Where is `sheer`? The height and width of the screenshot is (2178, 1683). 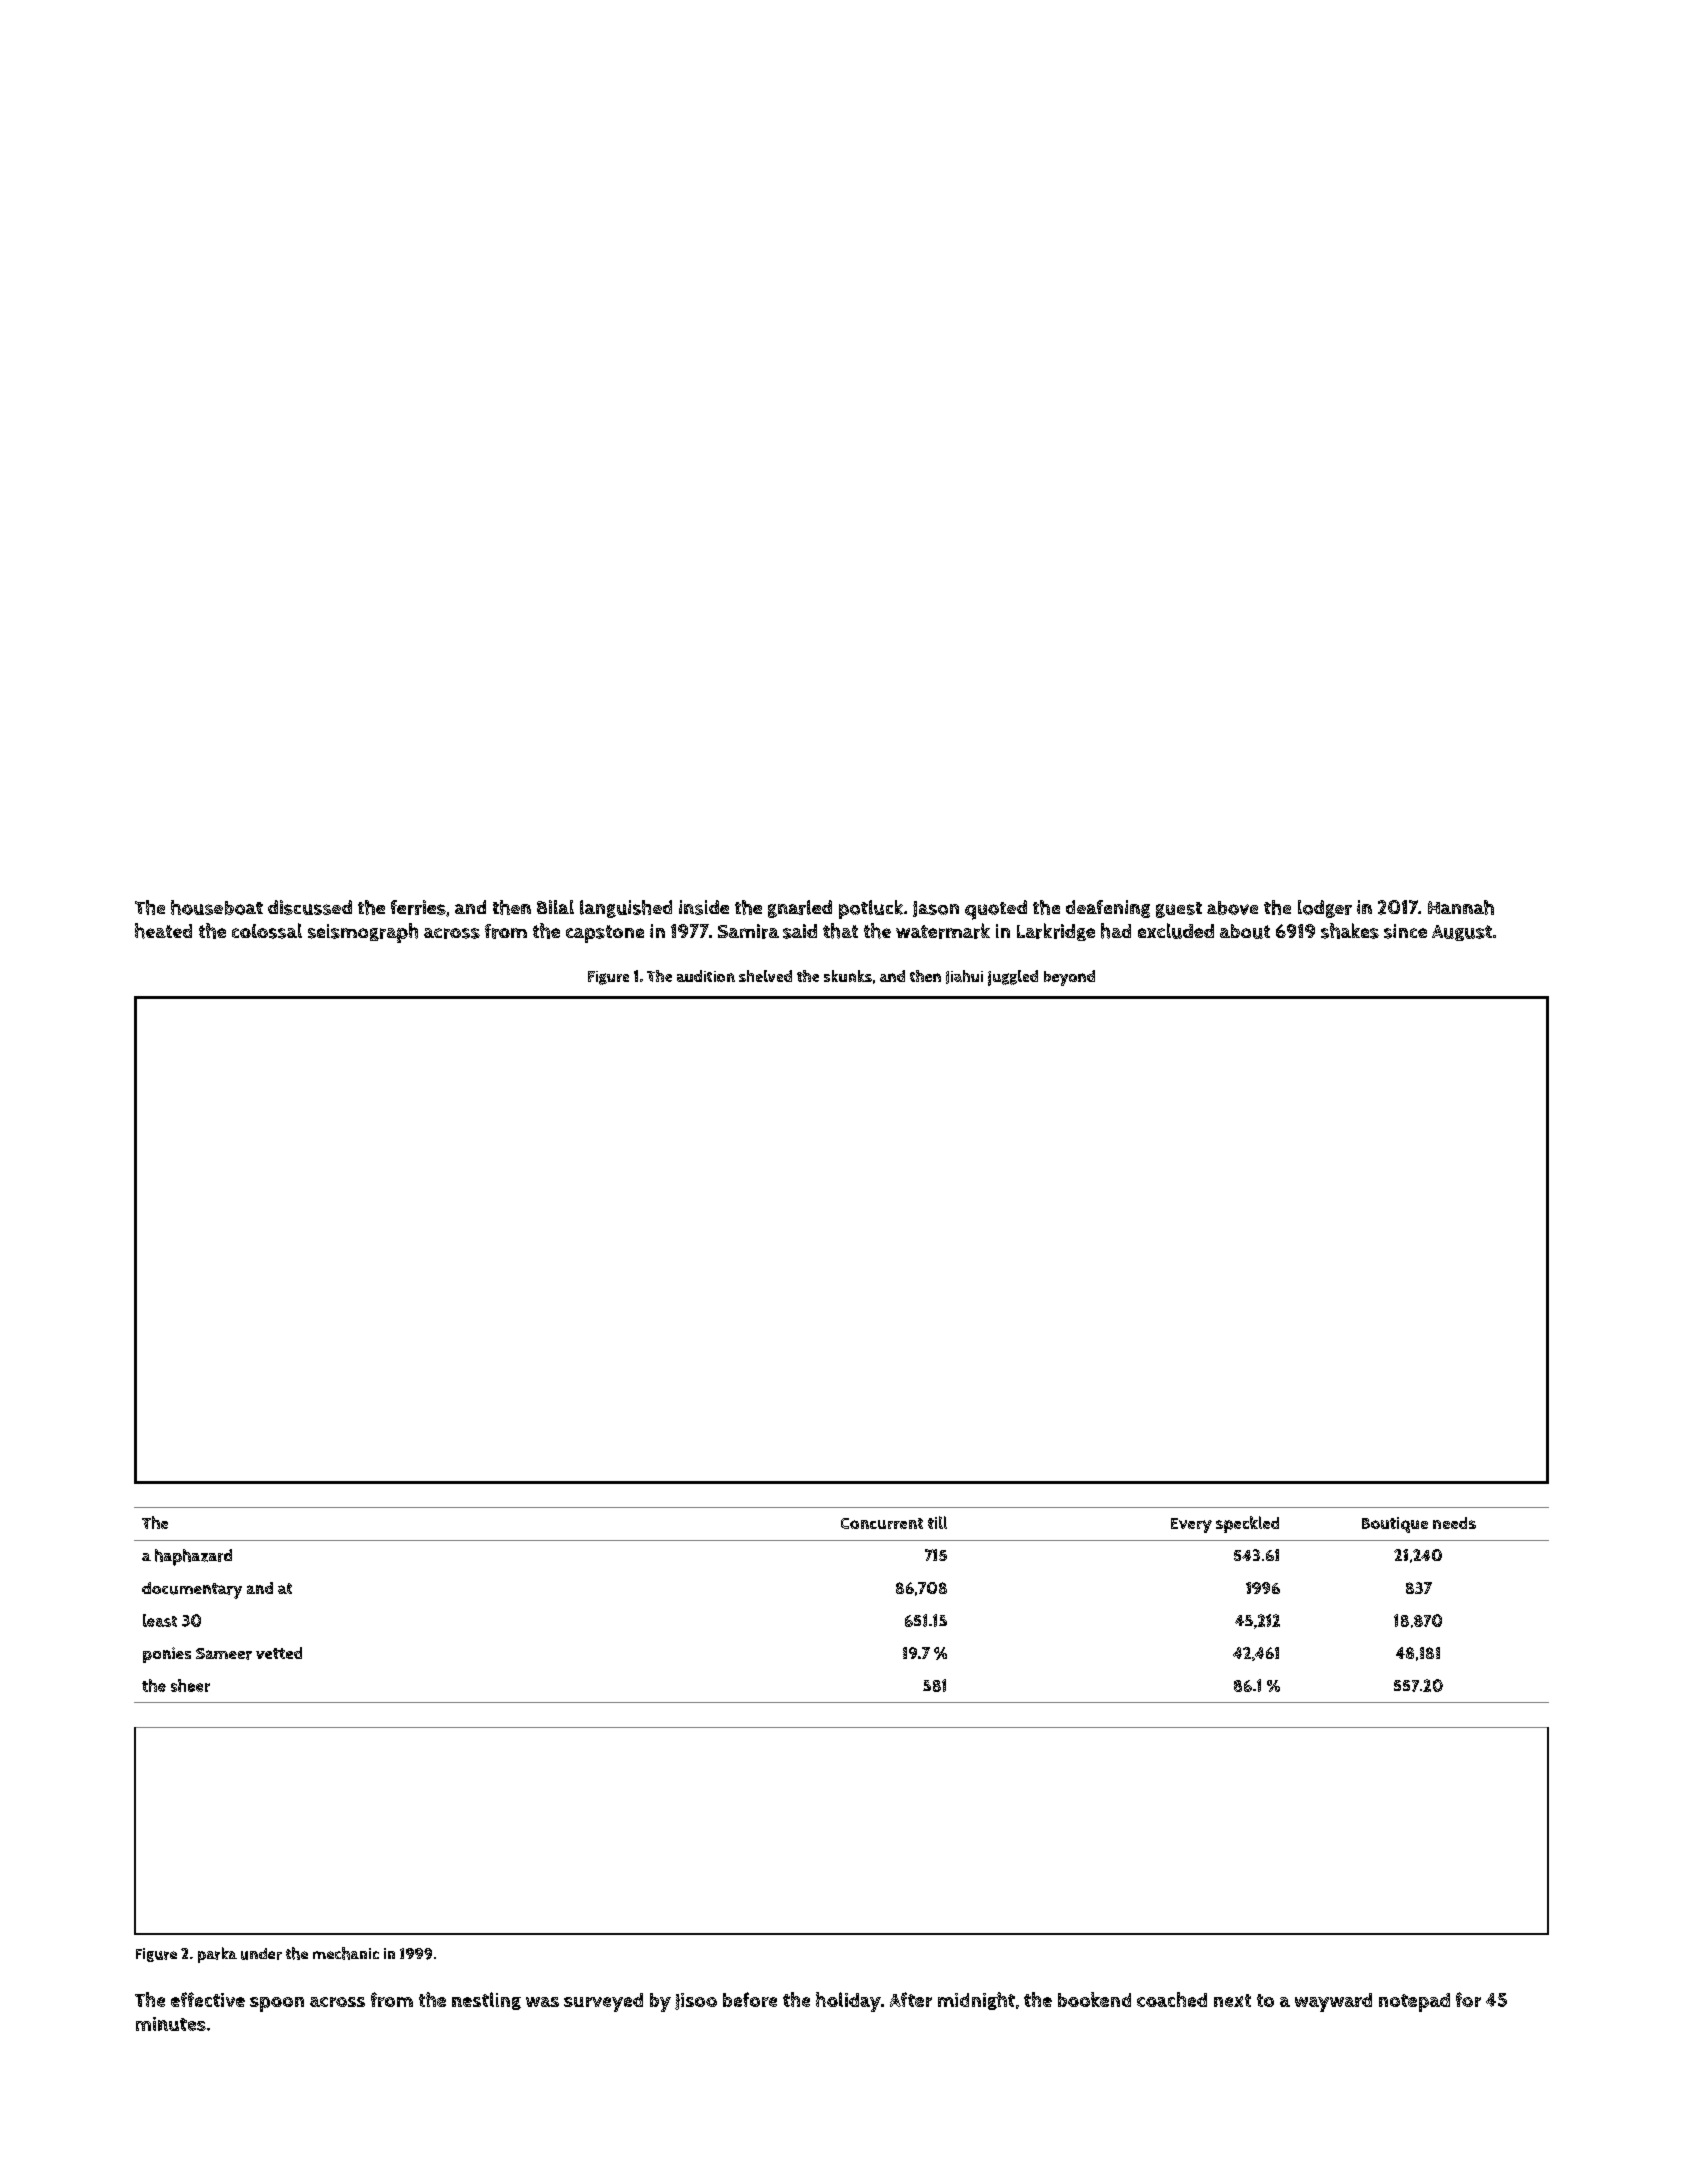 sheer is located at coordinates (190, 1685).
